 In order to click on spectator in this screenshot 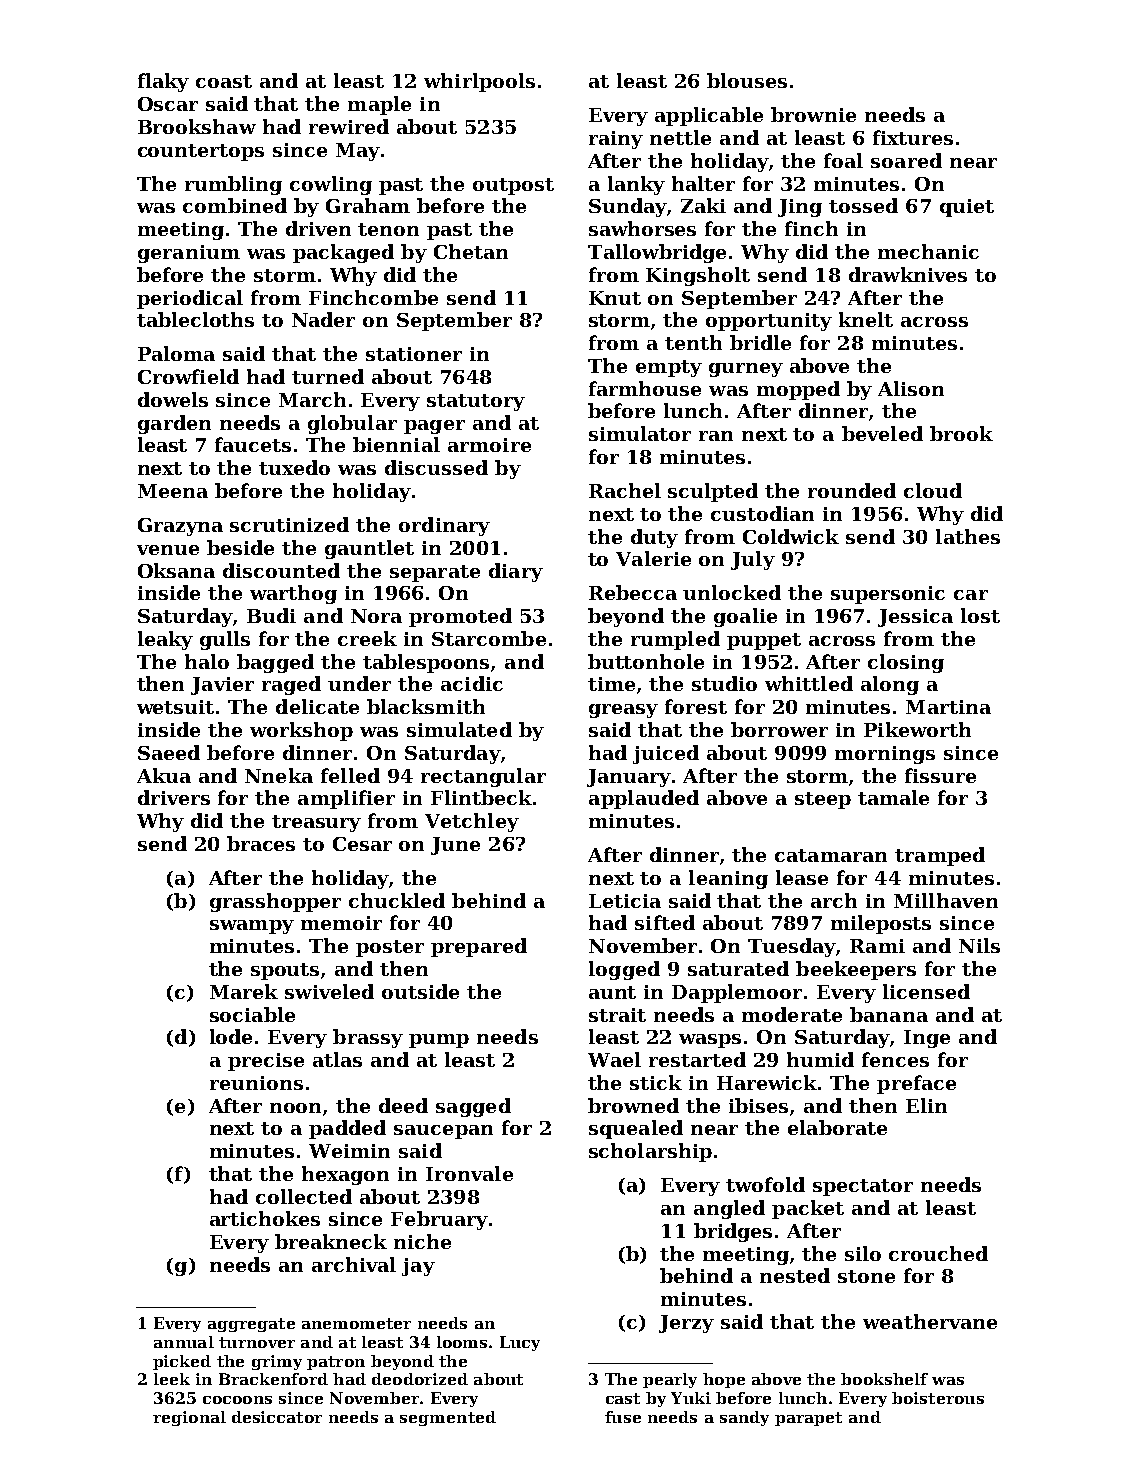, I will do `click(863, 1187)`.
